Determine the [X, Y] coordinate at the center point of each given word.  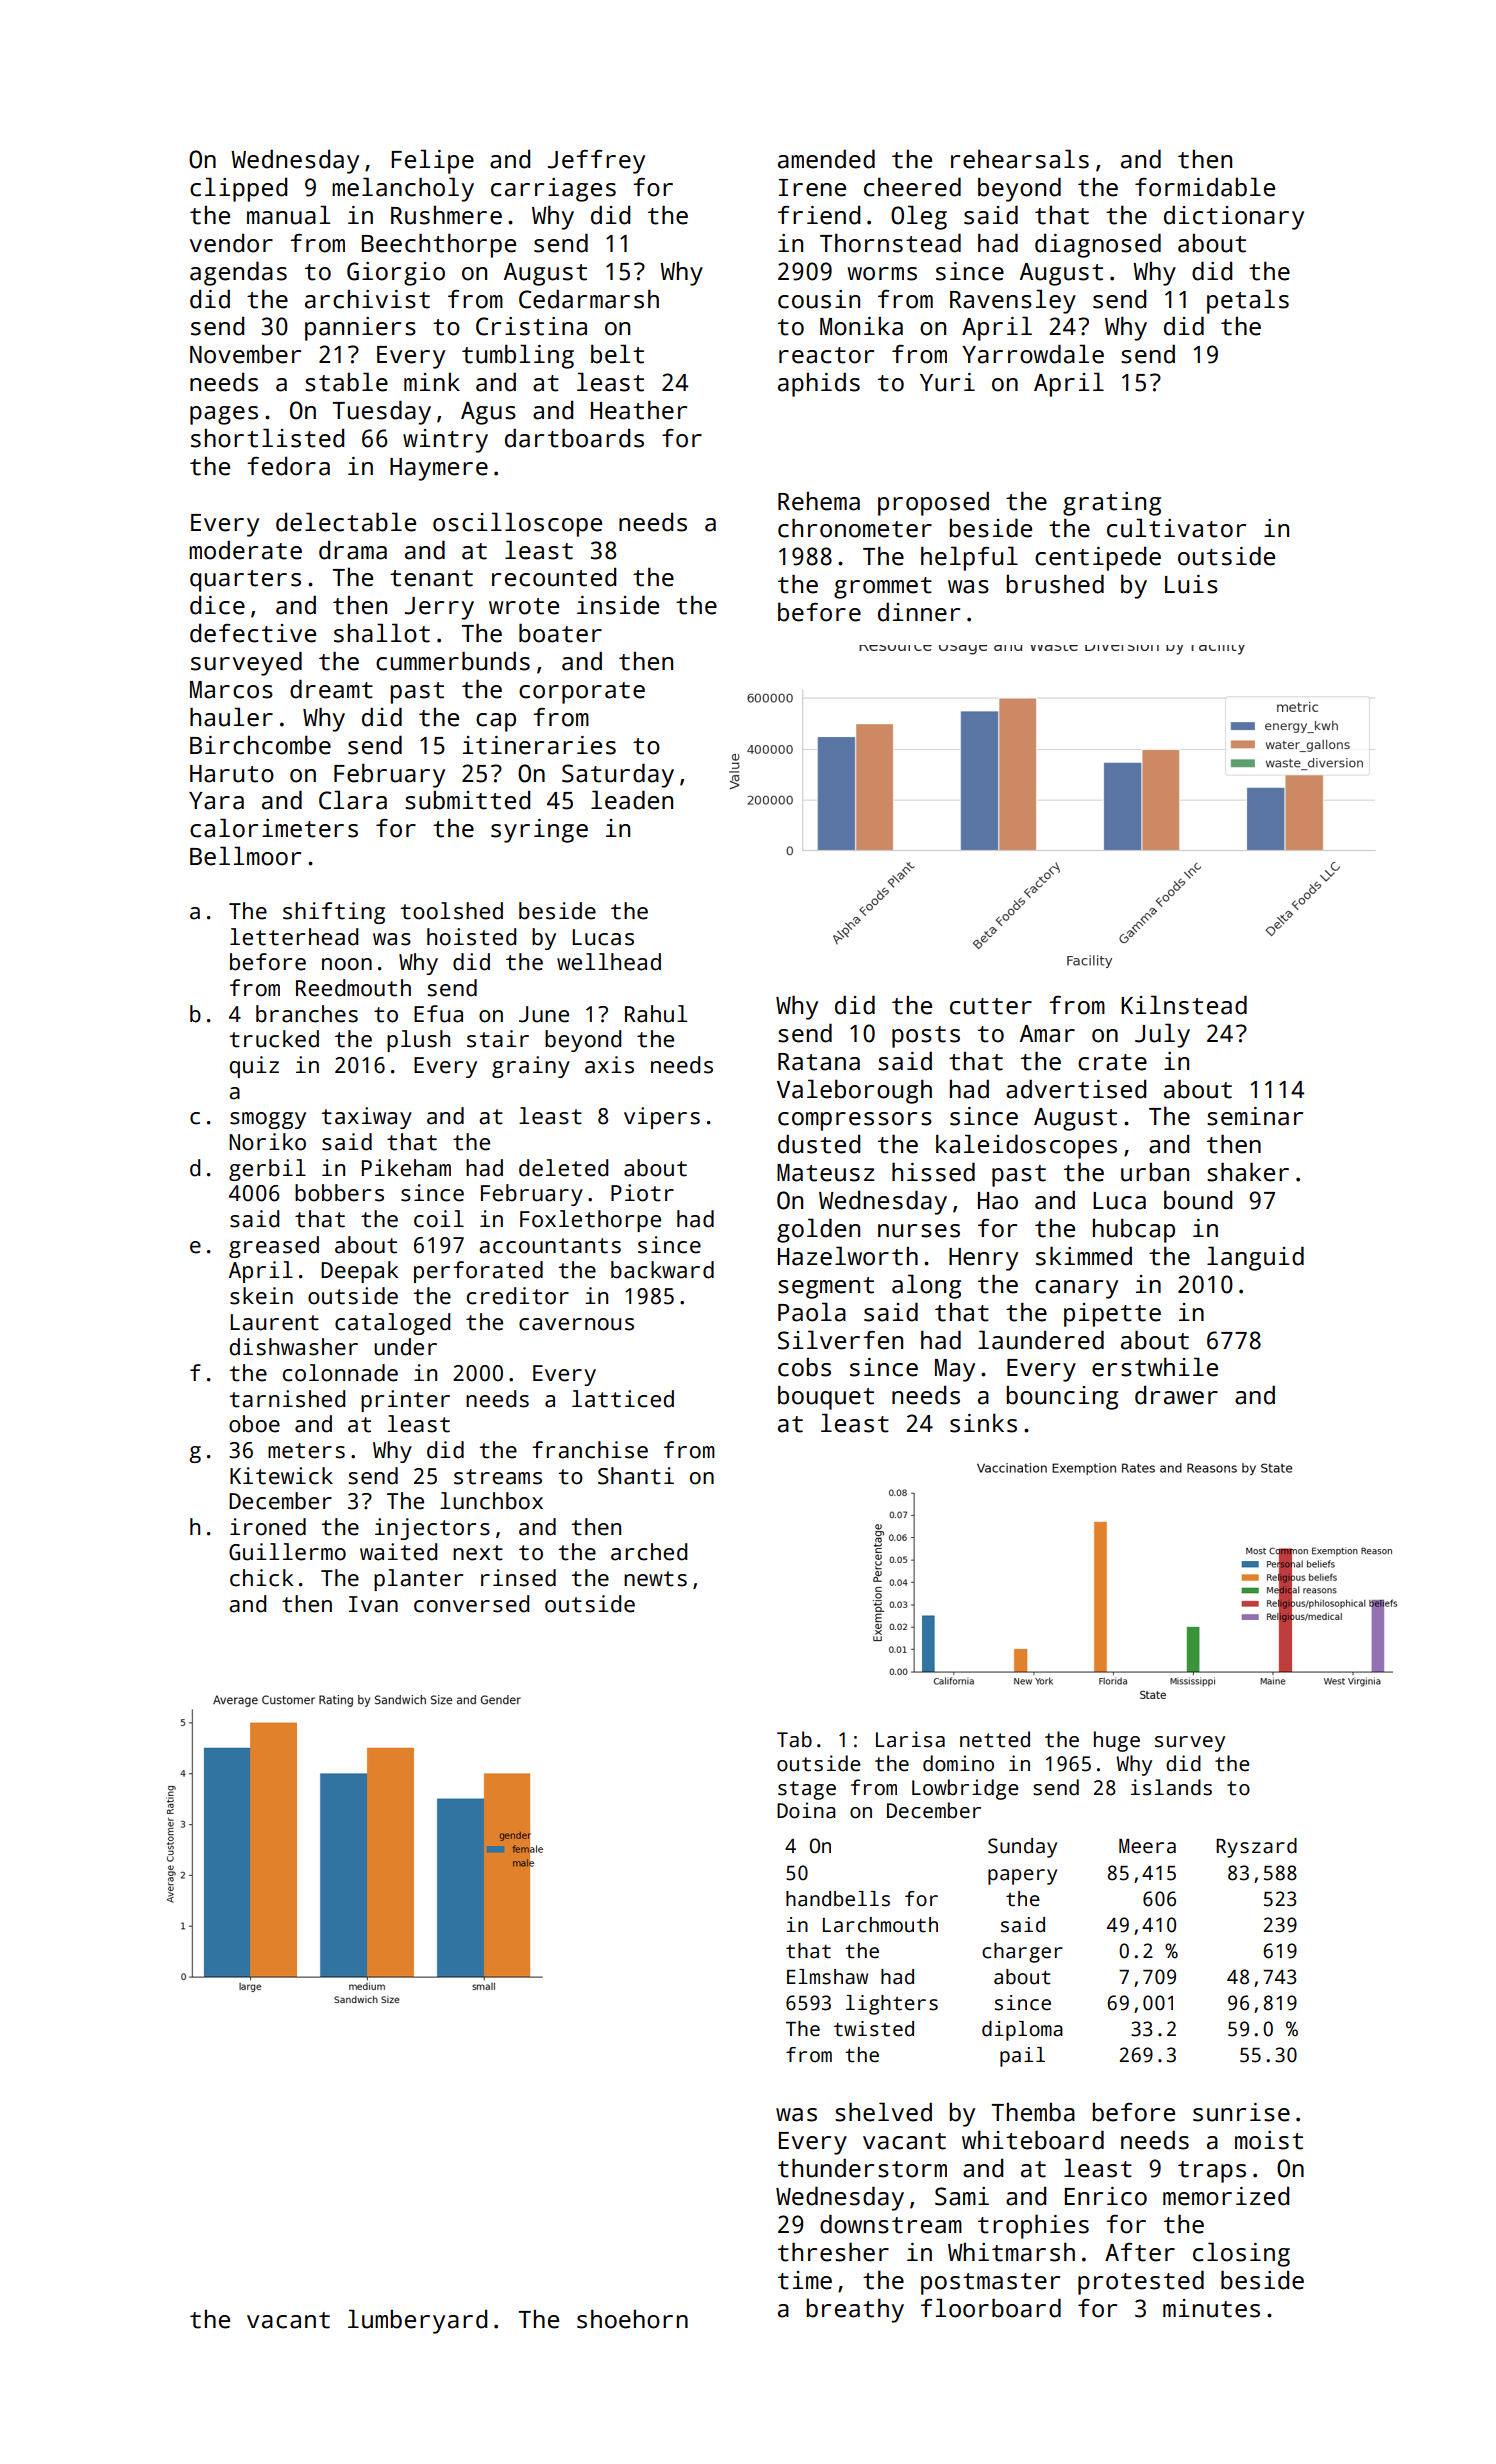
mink [432, 381]
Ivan [373, 1604]
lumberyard [417, 2321]
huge [1117, 1741]
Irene [812, 188]
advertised [1076, 1089]
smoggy [268, 1120]
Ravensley [1013, 301]
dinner [919, 612]
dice [217, 605]
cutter [991, 1006]
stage [807, 1790]
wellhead [609, 962]
